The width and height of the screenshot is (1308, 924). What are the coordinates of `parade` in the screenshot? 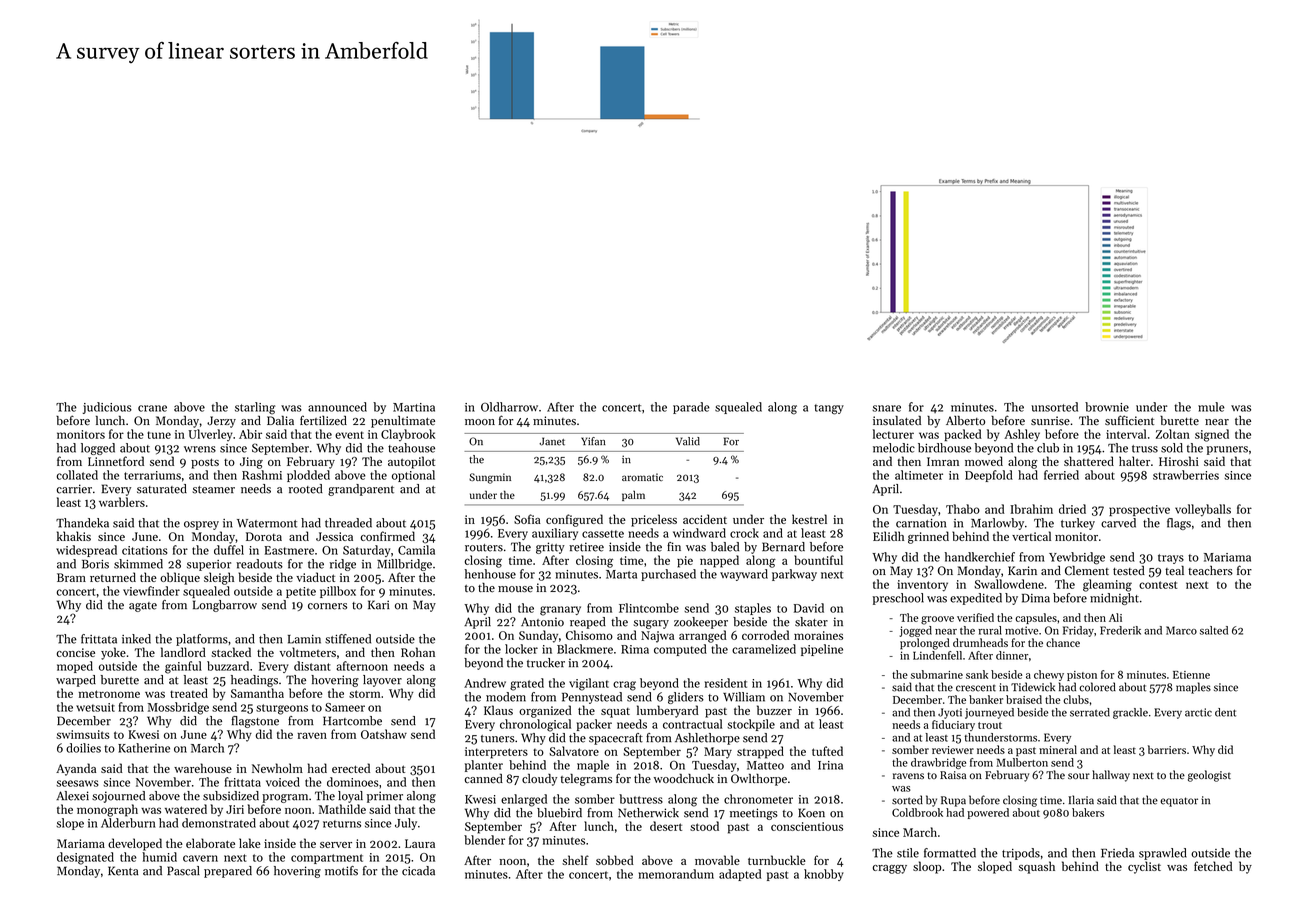 It's located at (691, 408).
